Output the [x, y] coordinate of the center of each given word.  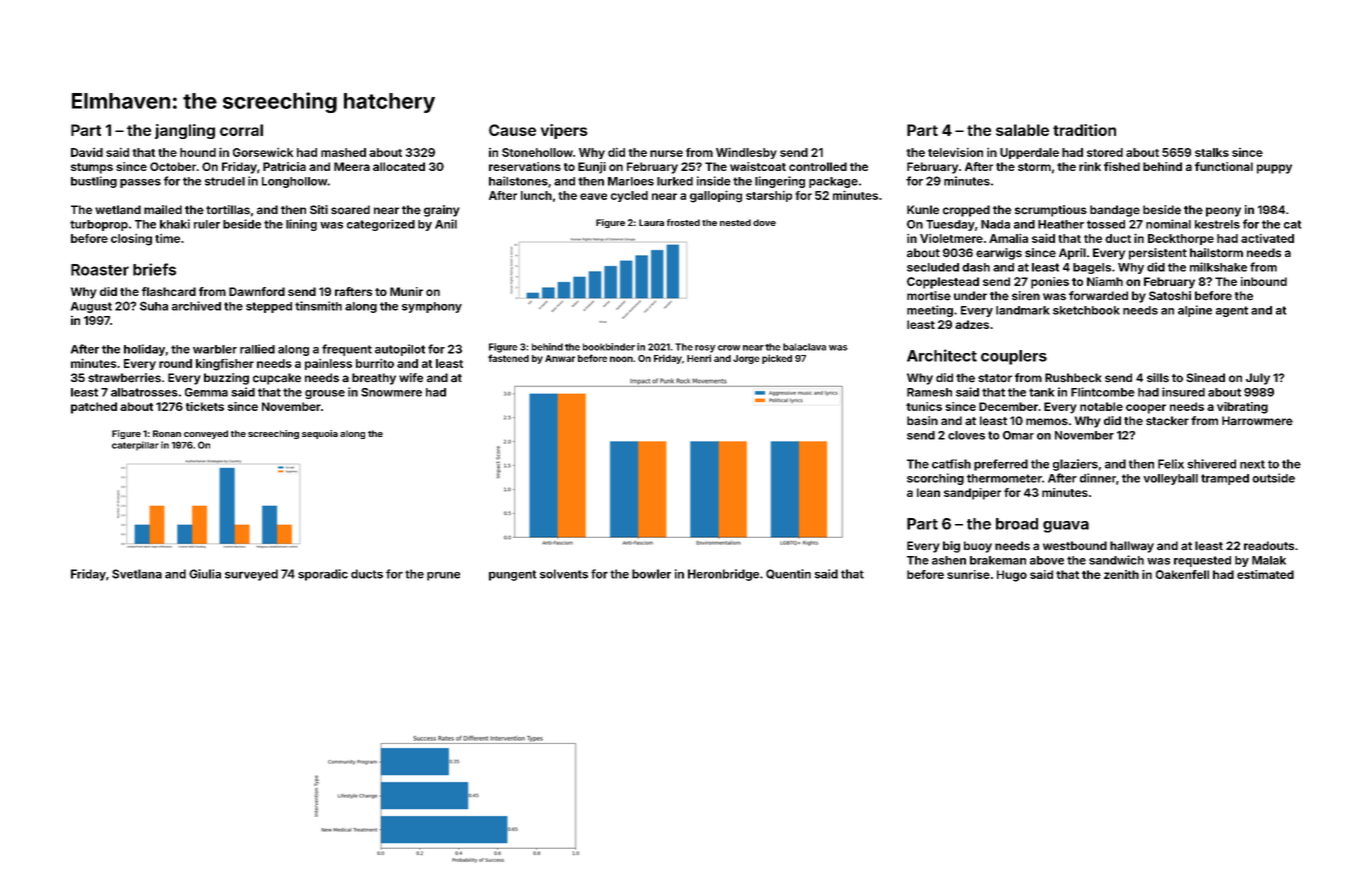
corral [241, 130]
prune [443, 576]
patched [94, 408]
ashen [949, 560]
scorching [935, 479]
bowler [651, 574]
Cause [512, 130]
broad [1017, 524]
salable [1022, 130]
